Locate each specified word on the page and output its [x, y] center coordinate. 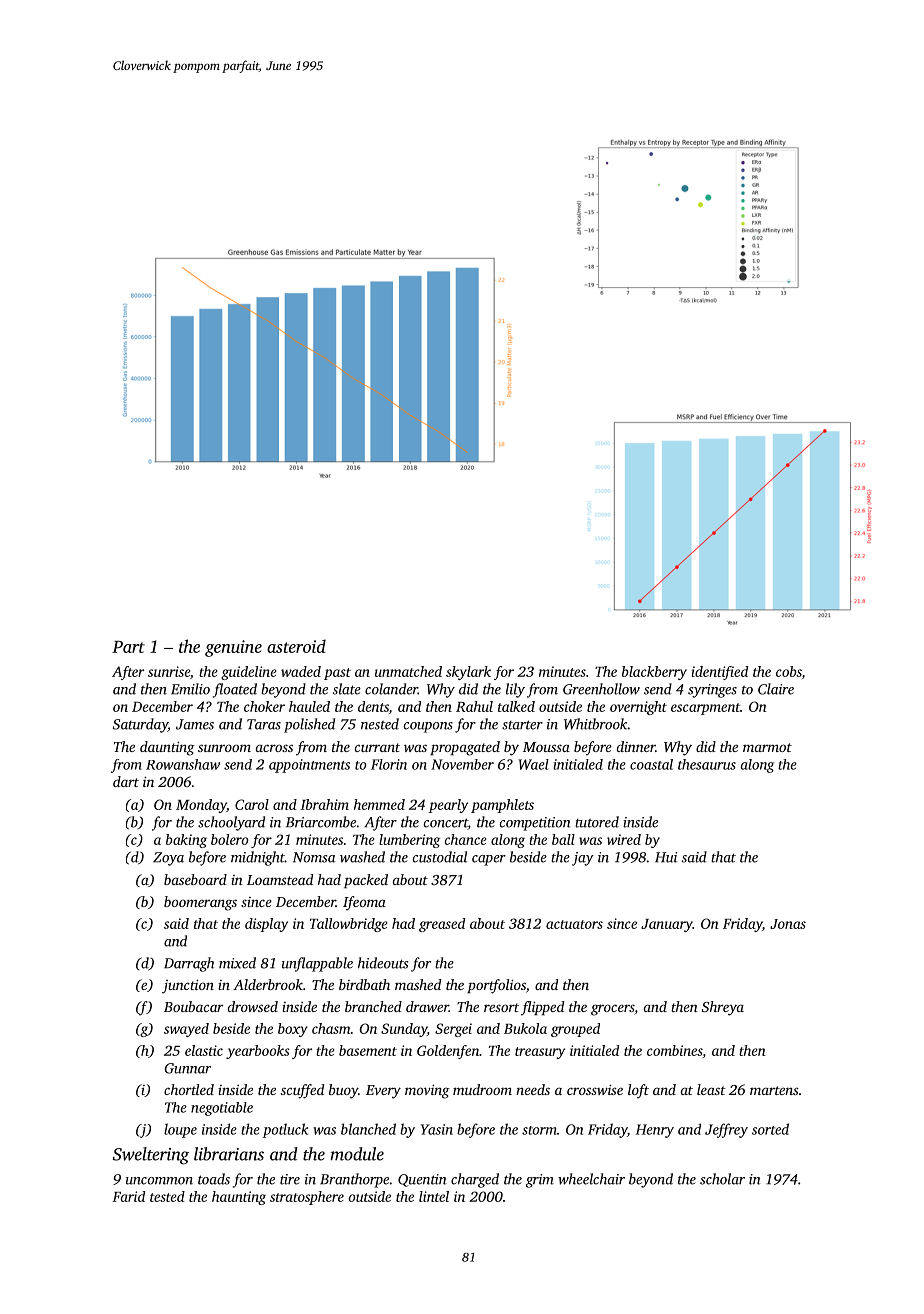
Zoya [168, 859]
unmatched [408, 671]
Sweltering [151, 1156]
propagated [465, 748]
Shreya [723, 1008]
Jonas [788, 924]
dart [126, 781]
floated [235, 690]
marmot [767, 747]
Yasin [437, 1129]
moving [427, 1091]
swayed [186, 1030]
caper [489, 860]
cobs [789, 671]
